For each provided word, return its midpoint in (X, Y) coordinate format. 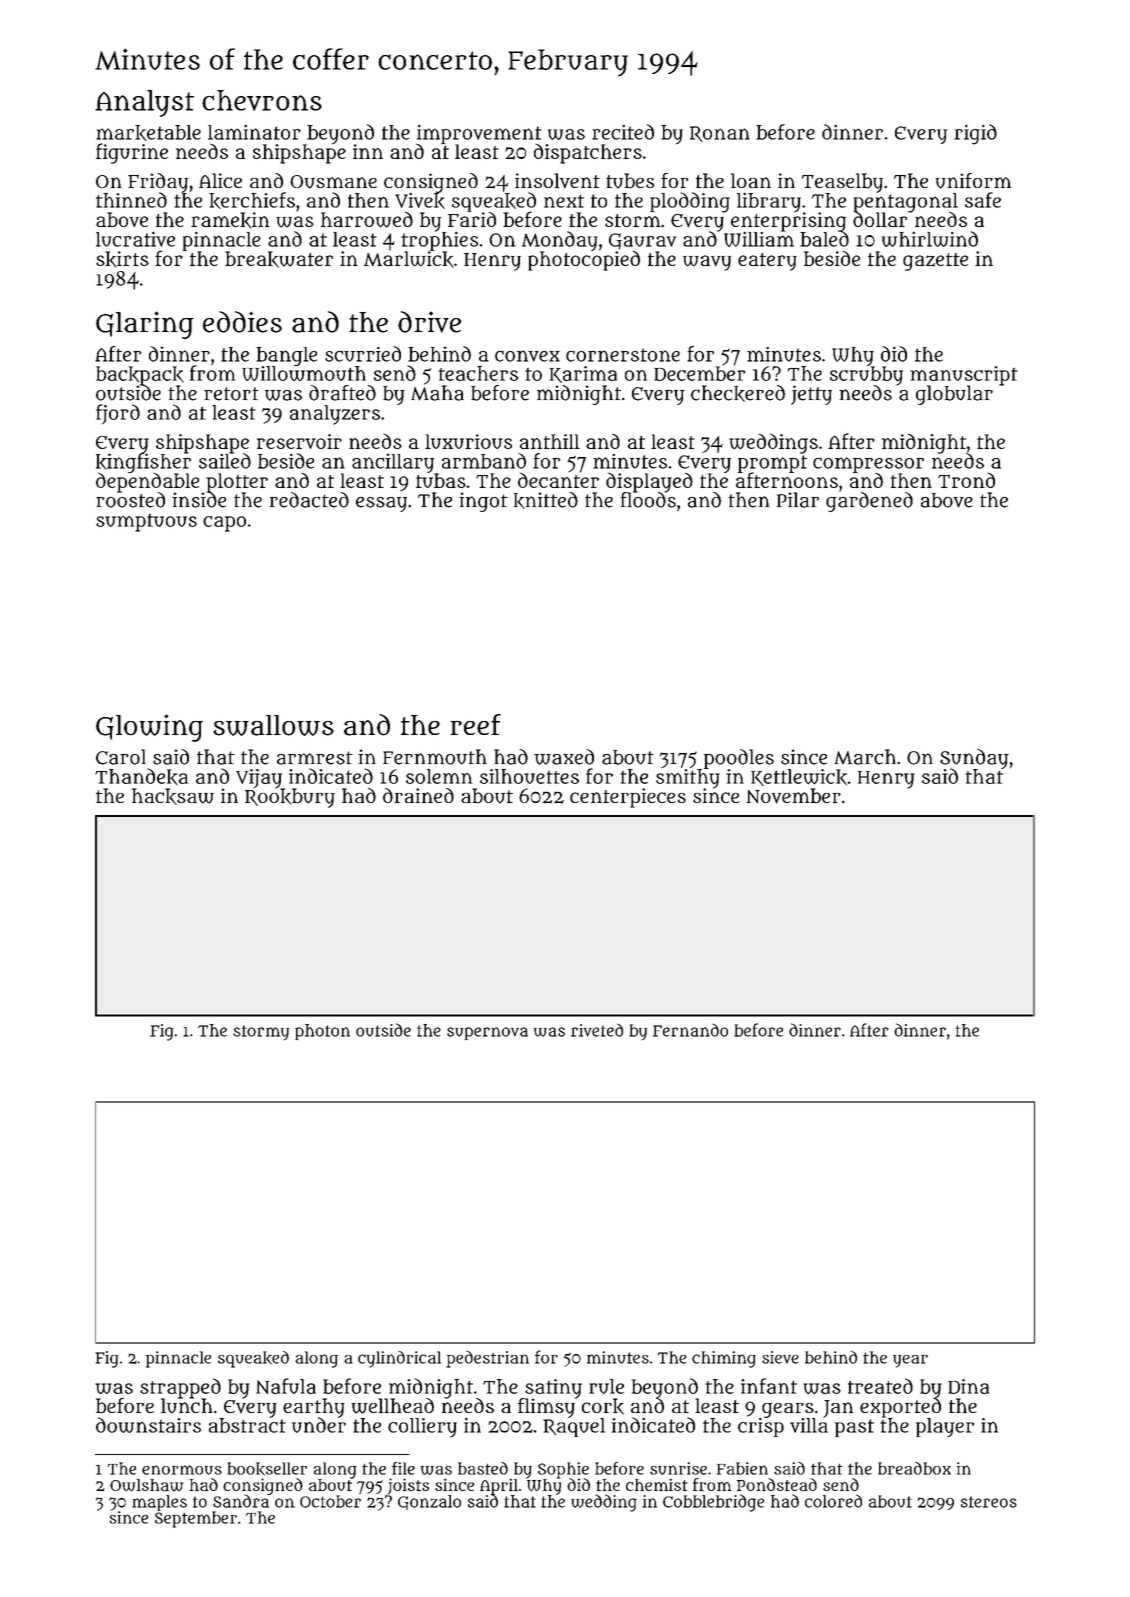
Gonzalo (429, 1502)
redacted (309, 500)
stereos (989, 1502)
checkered (738, 393)
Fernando (690, 1030)
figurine (132, 153)
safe (983, 200)
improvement (479, 134)
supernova (487, 1033)
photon (322, 1032)
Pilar (798, 500)
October (330, 1501)
